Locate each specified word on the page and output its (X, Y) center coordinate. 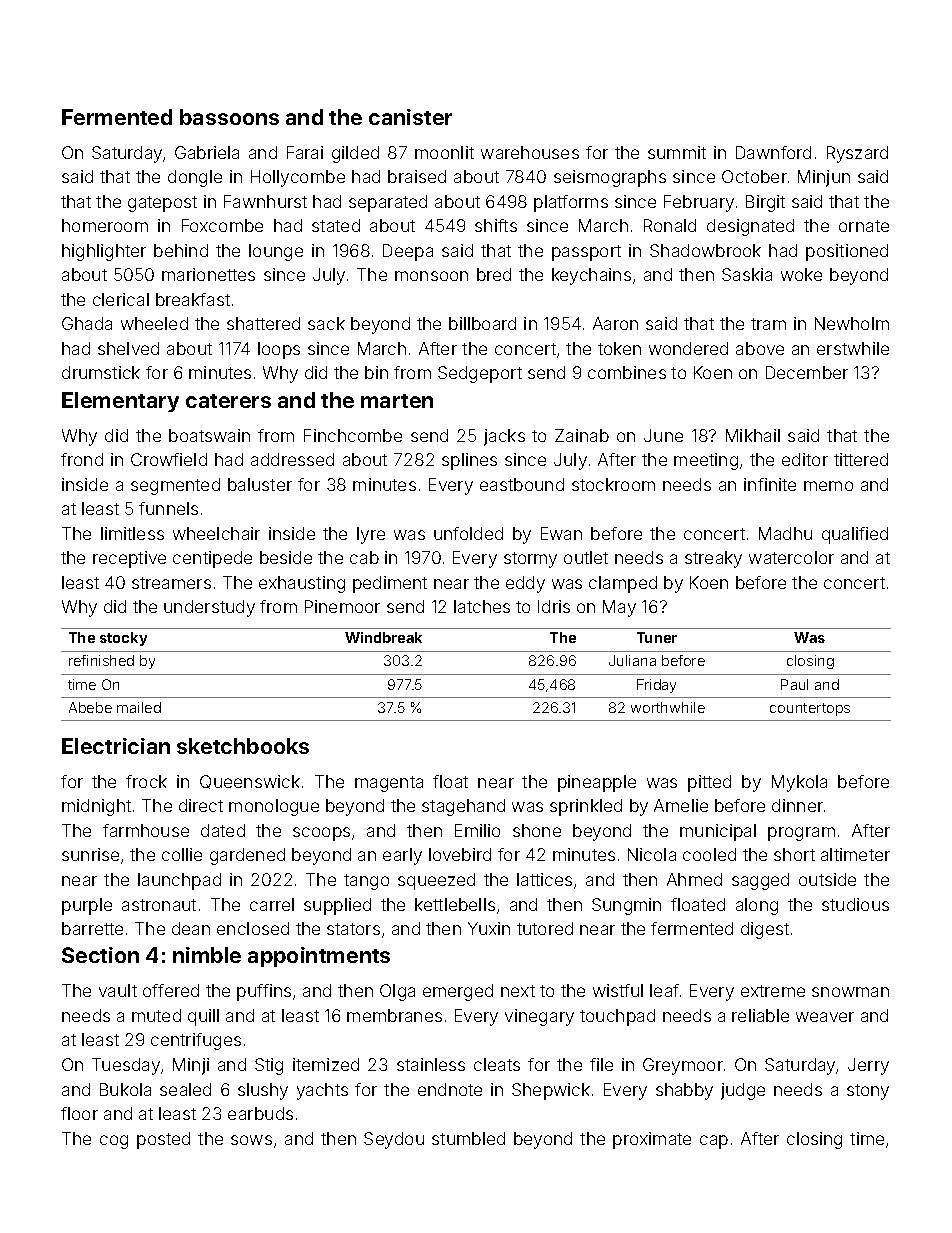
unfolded (468, 533)
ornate (864, 226)
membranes (394, 1015)
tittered (861, 459)
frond (82, 459)
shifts (496, 225)
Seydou (394, 1140)
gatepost (162, 204)
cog (114, 1142)
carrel (272, 904)
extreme (773, 991)
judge (743, 1091)
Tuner (657, 637)
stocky (123, 639)
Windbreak (383, 637)
